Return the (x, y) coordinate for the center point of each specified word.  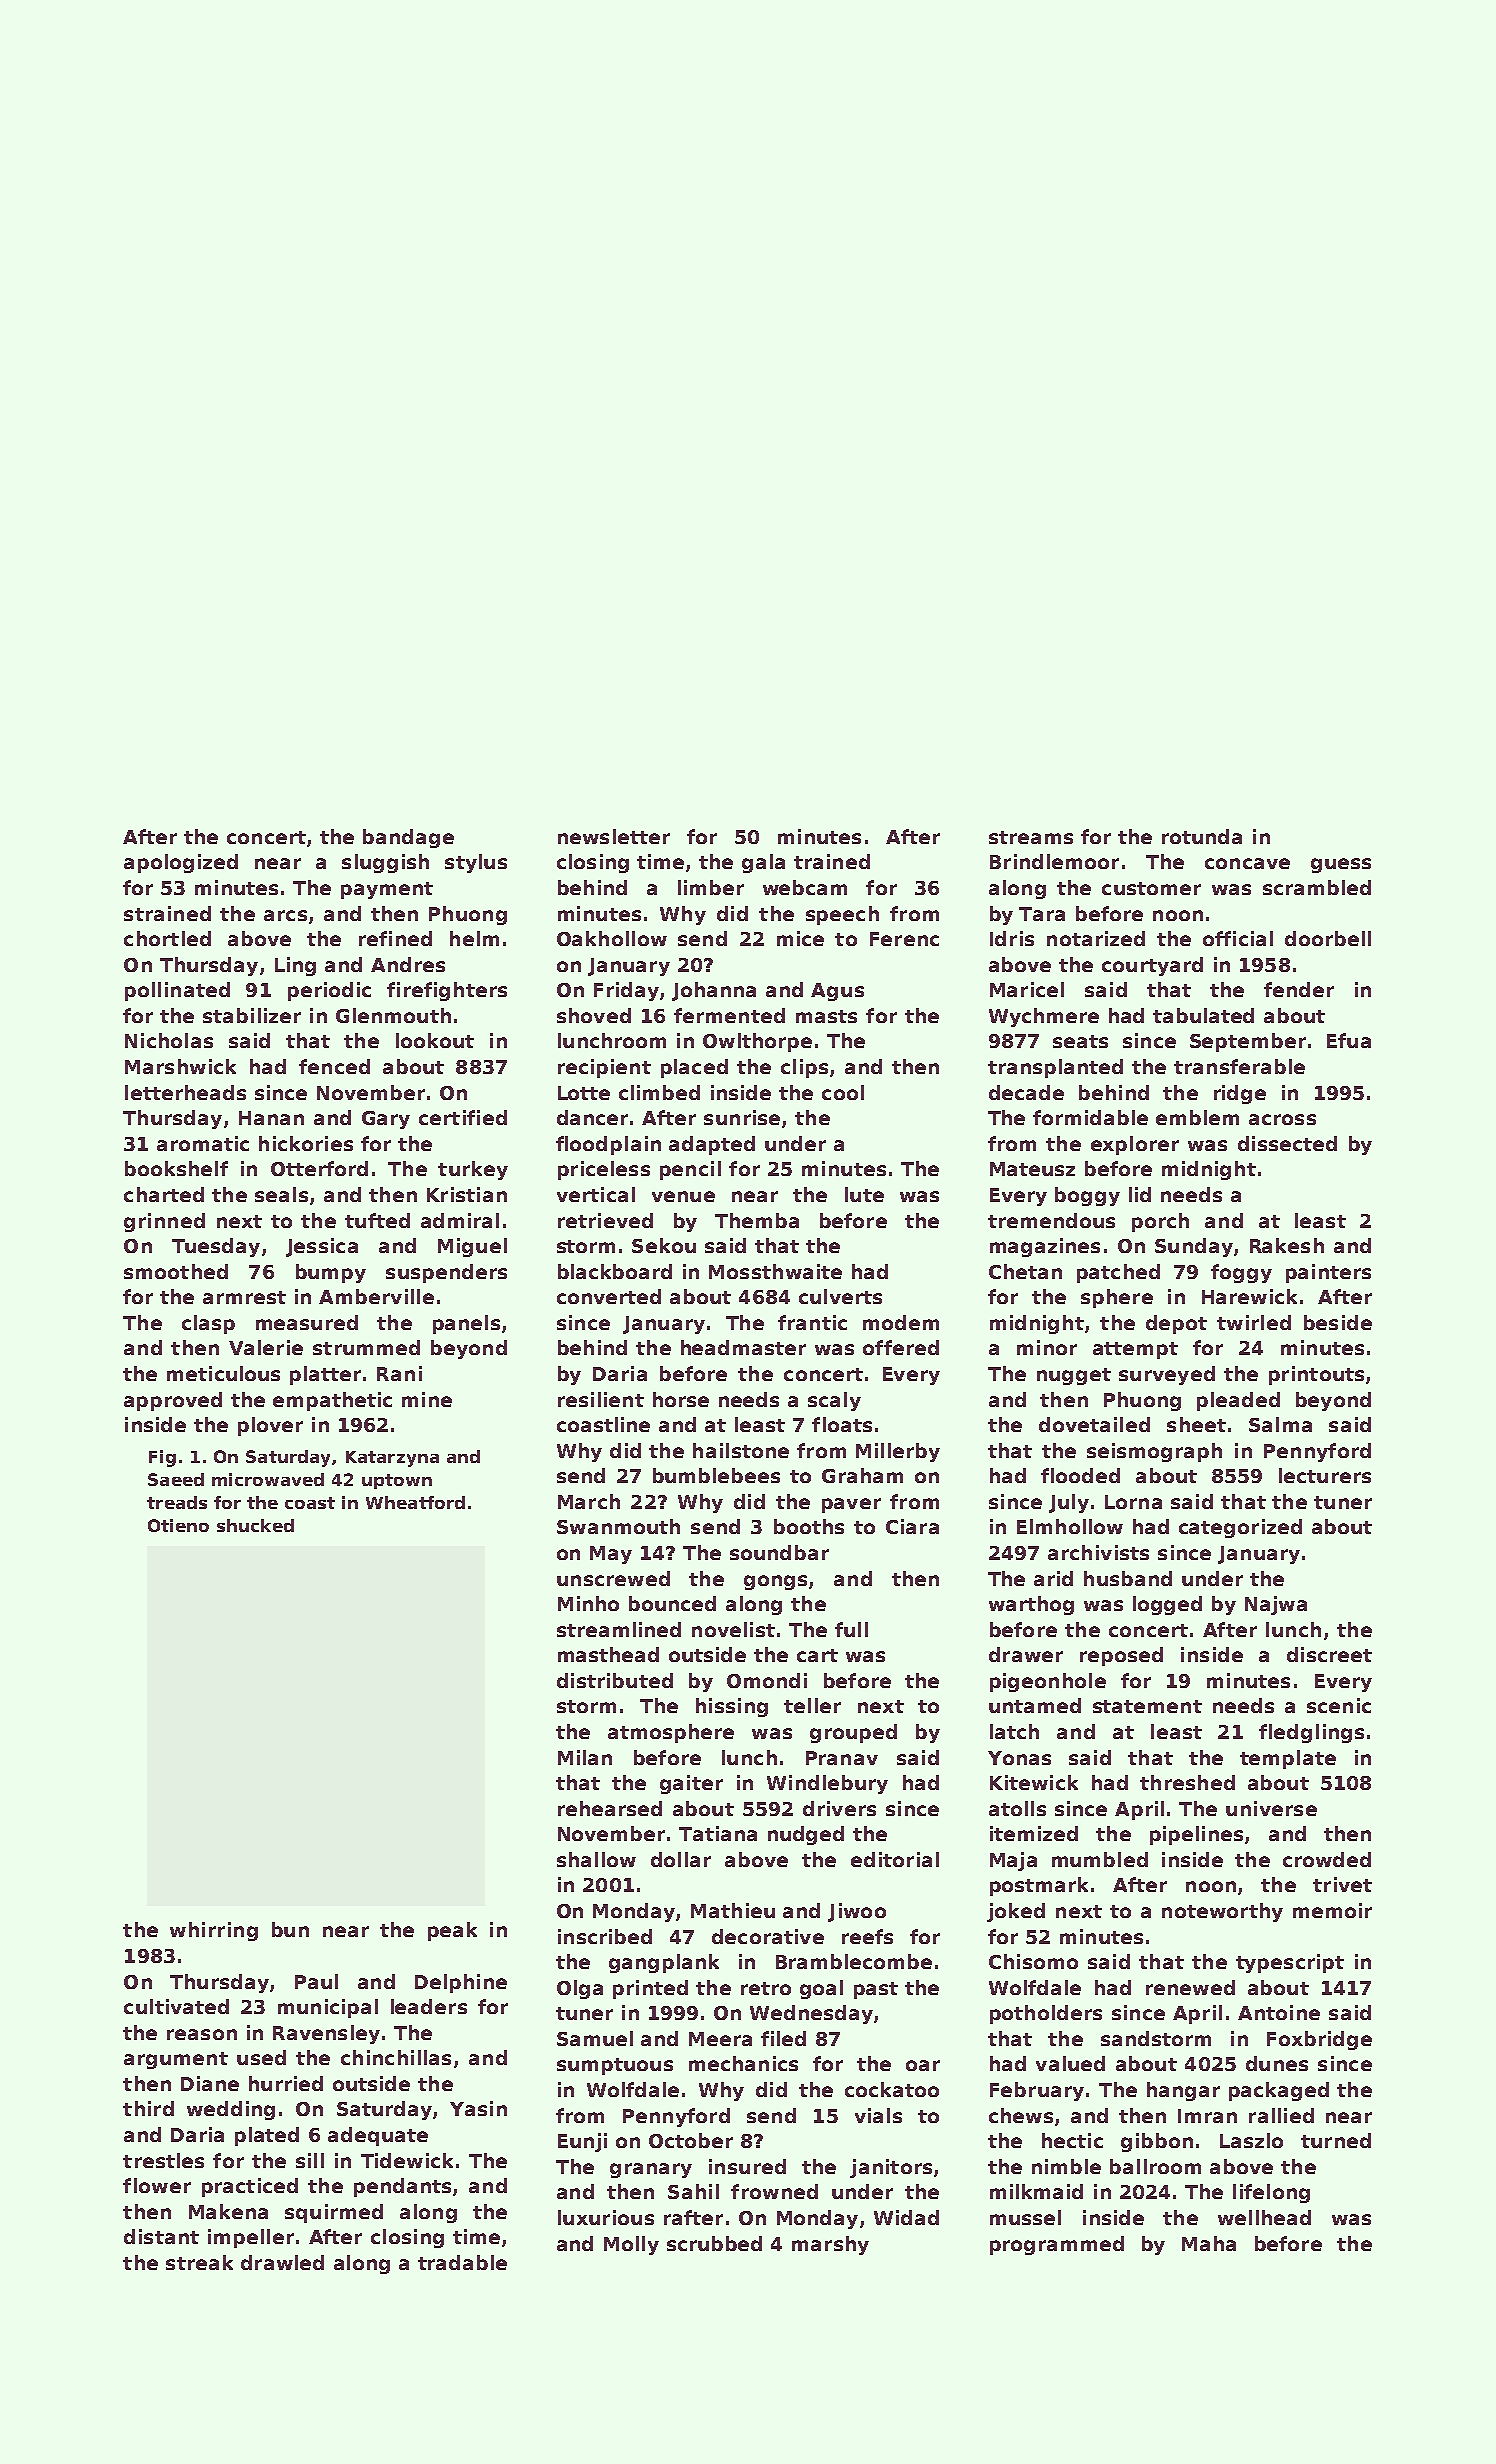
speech (842, 915)
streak (199, 2262)
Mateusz (1032, 1169)
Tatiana (718, 1833)
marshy (830, 2245)
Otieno (178, 1525)
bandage (408, 838)
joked (1016, 1912)
